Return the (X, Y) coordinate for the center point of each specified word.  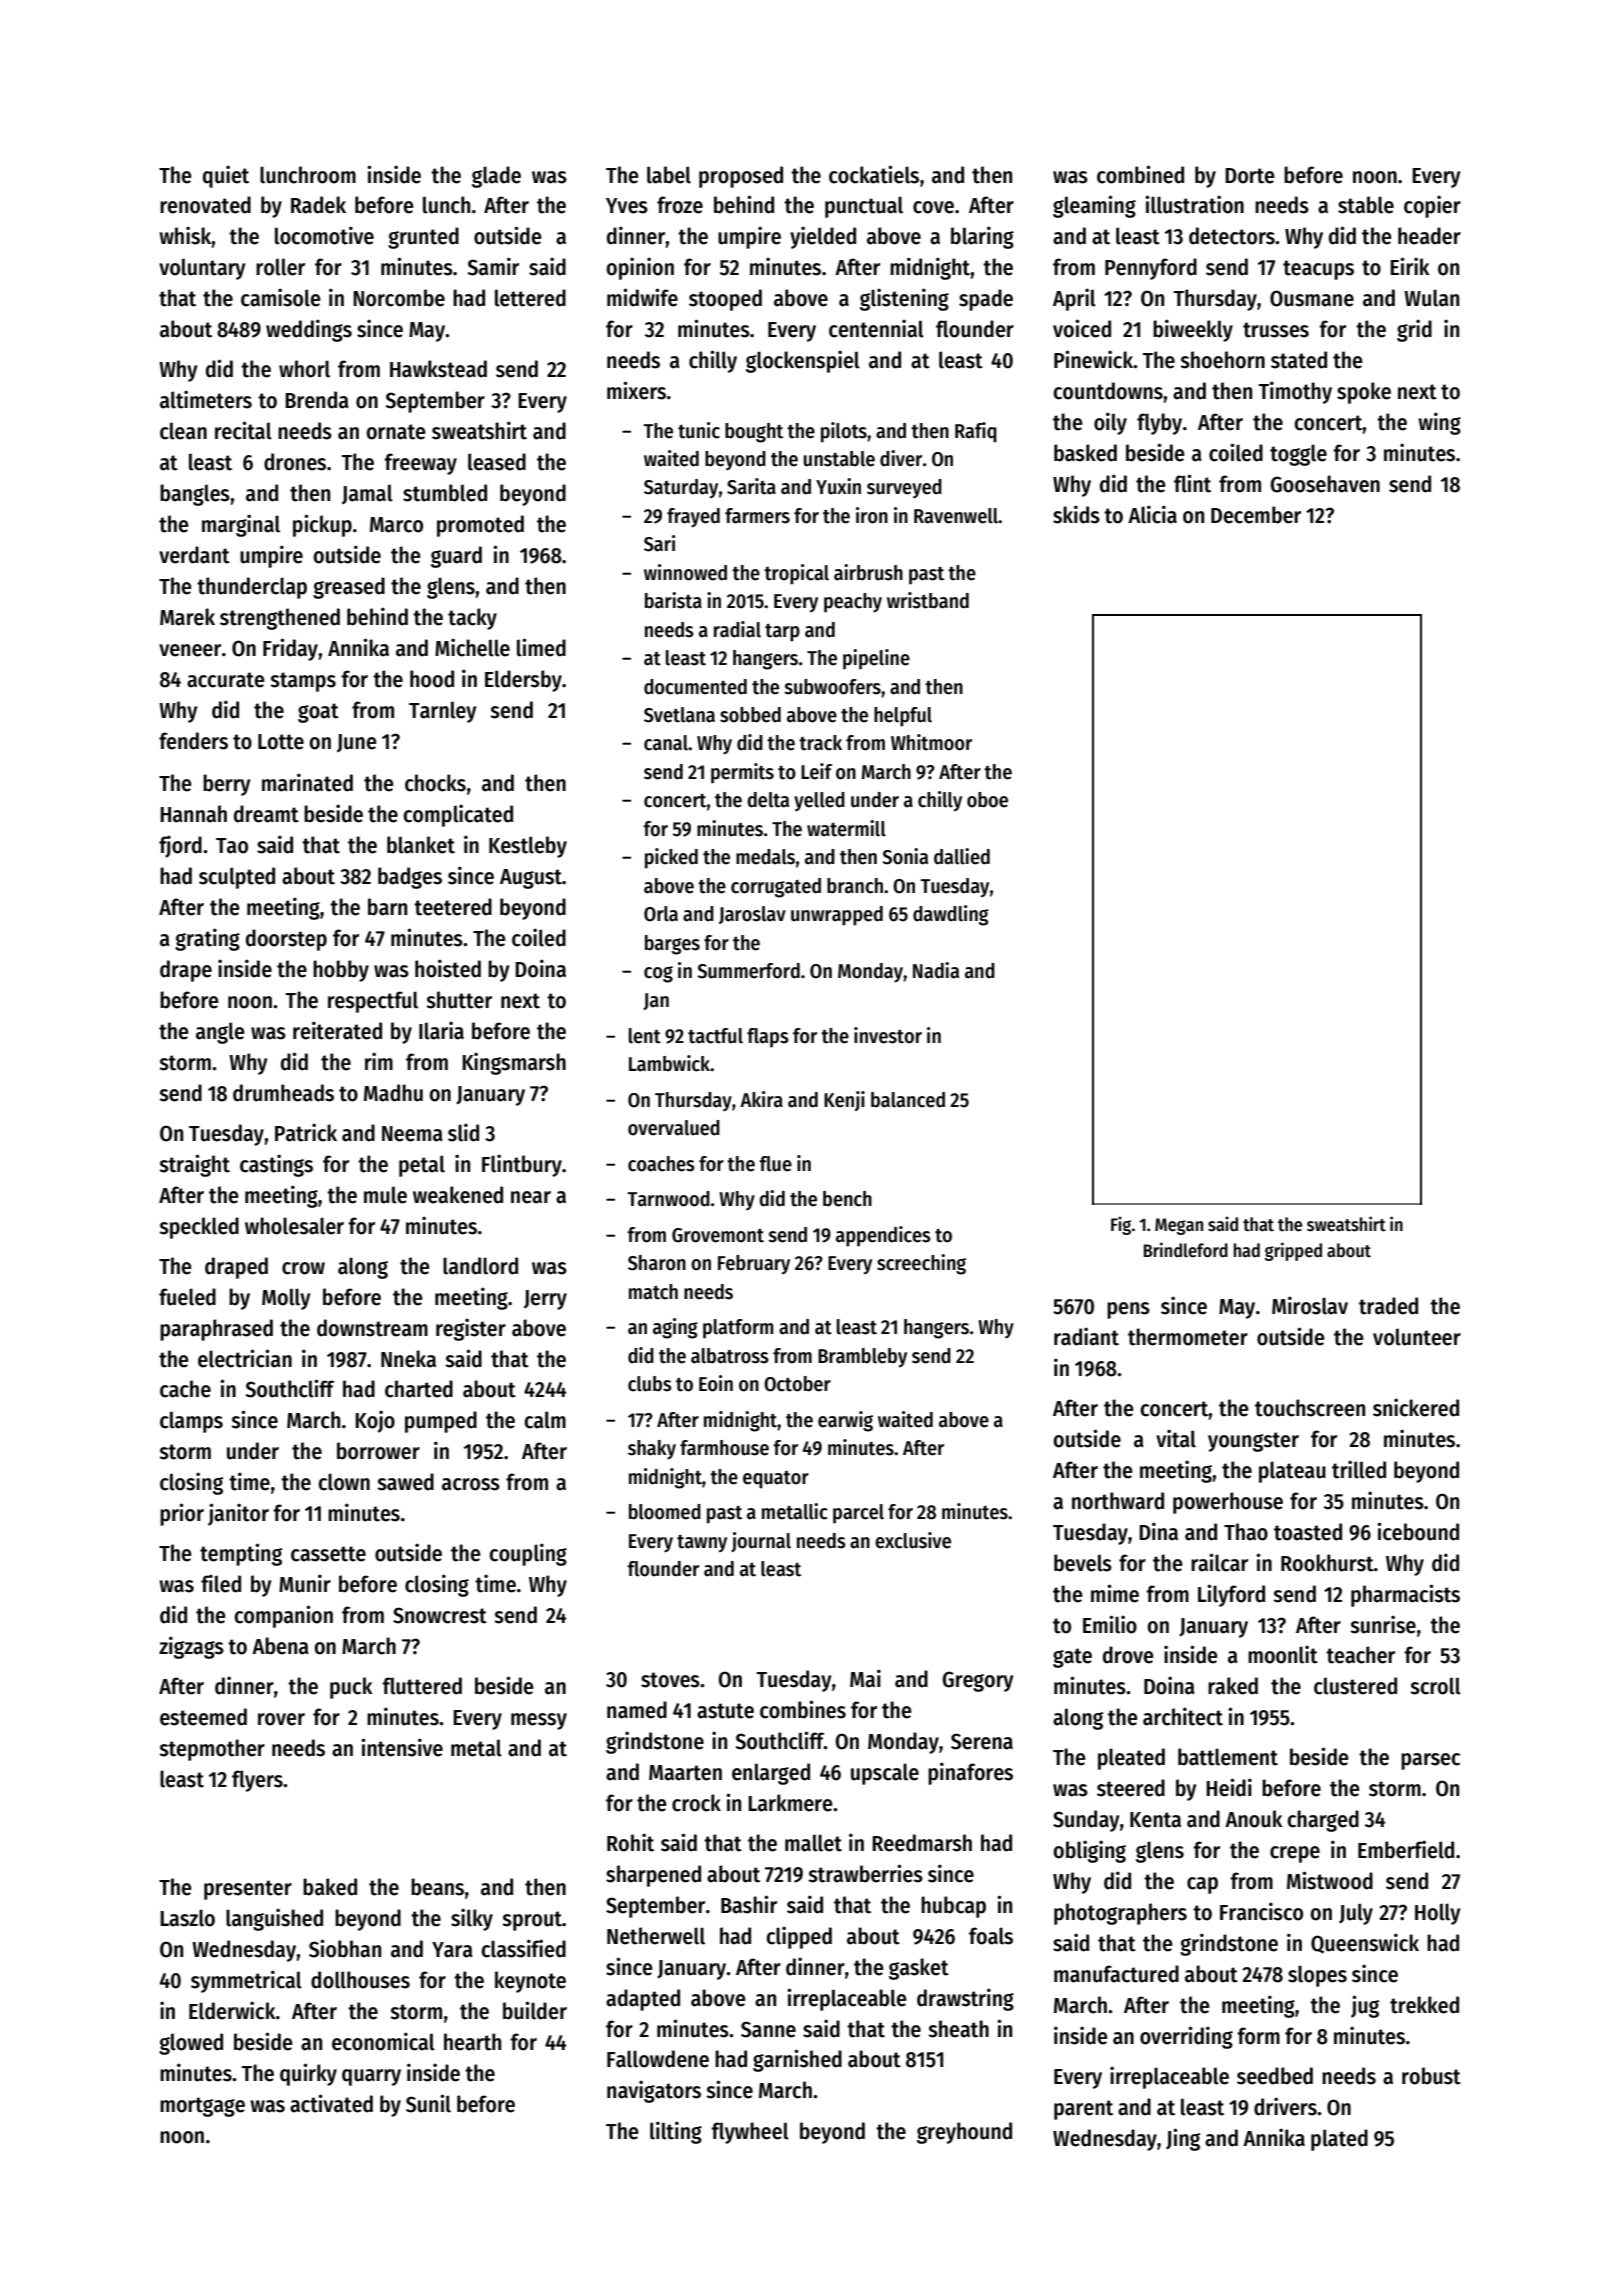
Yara (452, 1950)
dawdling (951, 915)
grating (207, 939)
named (637, 1710)
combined (1140, 174)
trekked (1424, 2005)
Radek (318, 205)
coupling (528, 1554)
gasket (919, 1969)
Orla (661, 914)
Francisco (1261, 1911)
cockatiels (874, 174)
